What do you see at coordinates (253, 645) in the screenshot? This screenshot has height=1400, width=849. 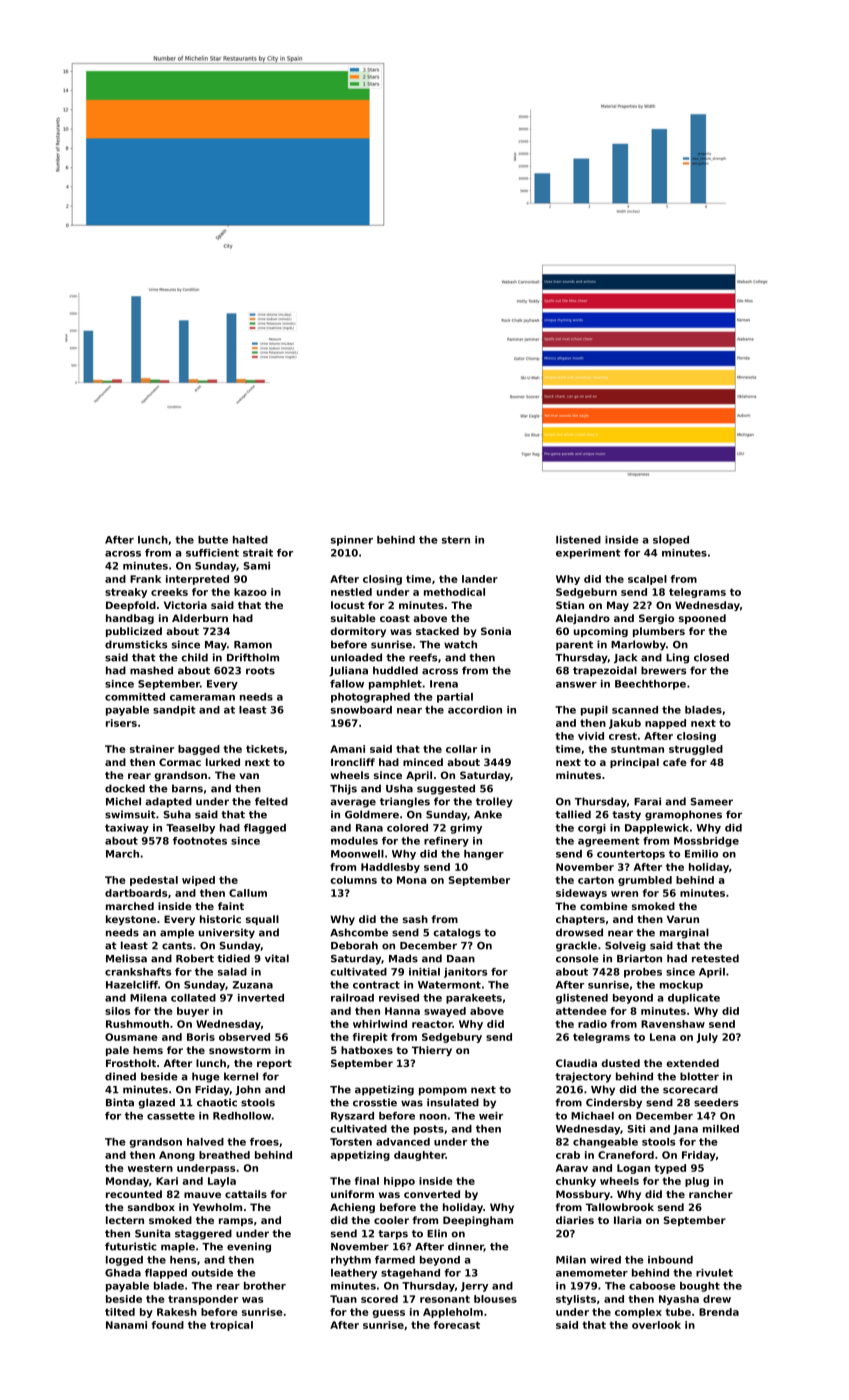 I see `Ramon` at bounding box center [253, 645].
